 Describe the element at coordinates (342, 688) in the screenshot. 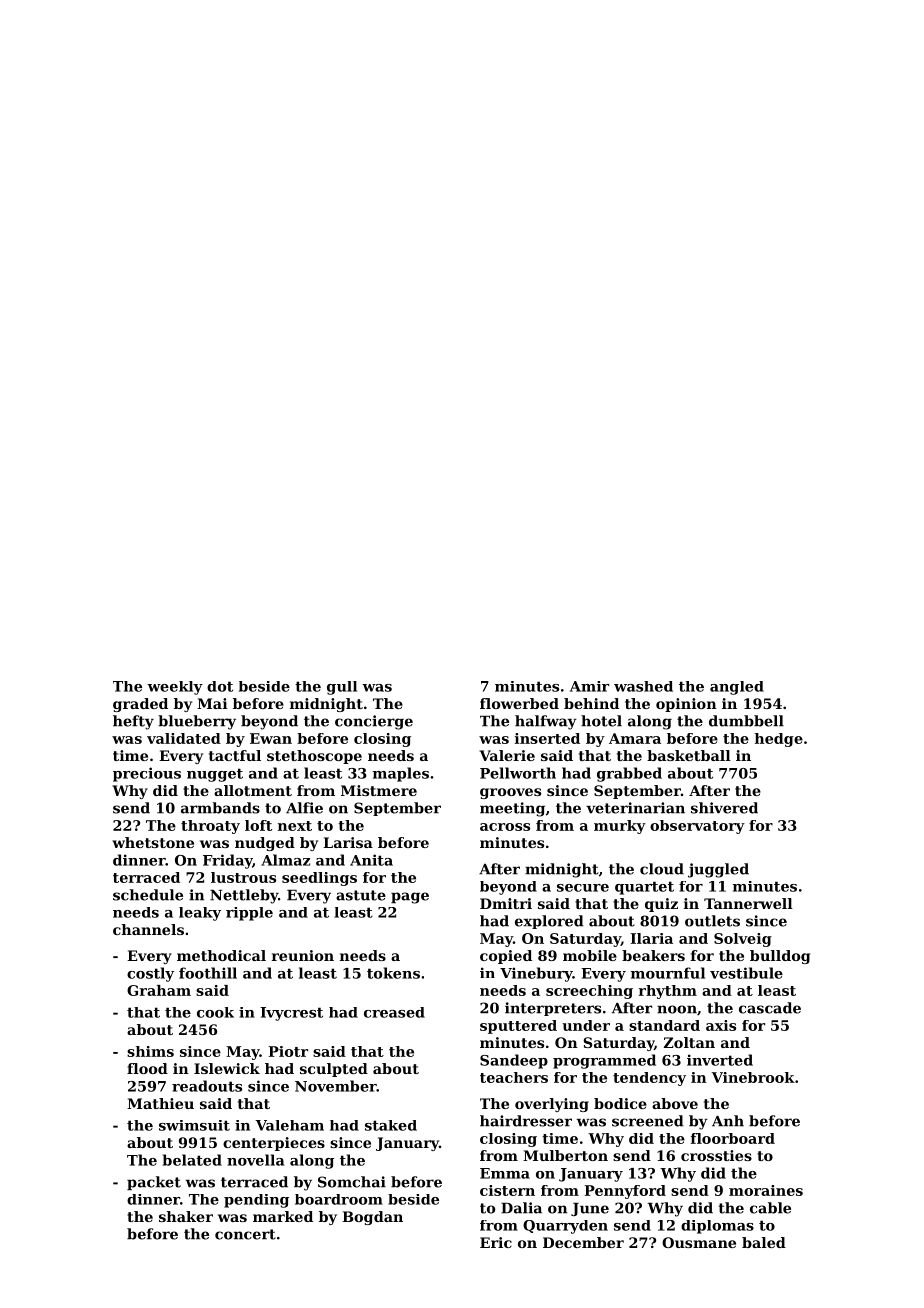

I see `gull` at that location.
